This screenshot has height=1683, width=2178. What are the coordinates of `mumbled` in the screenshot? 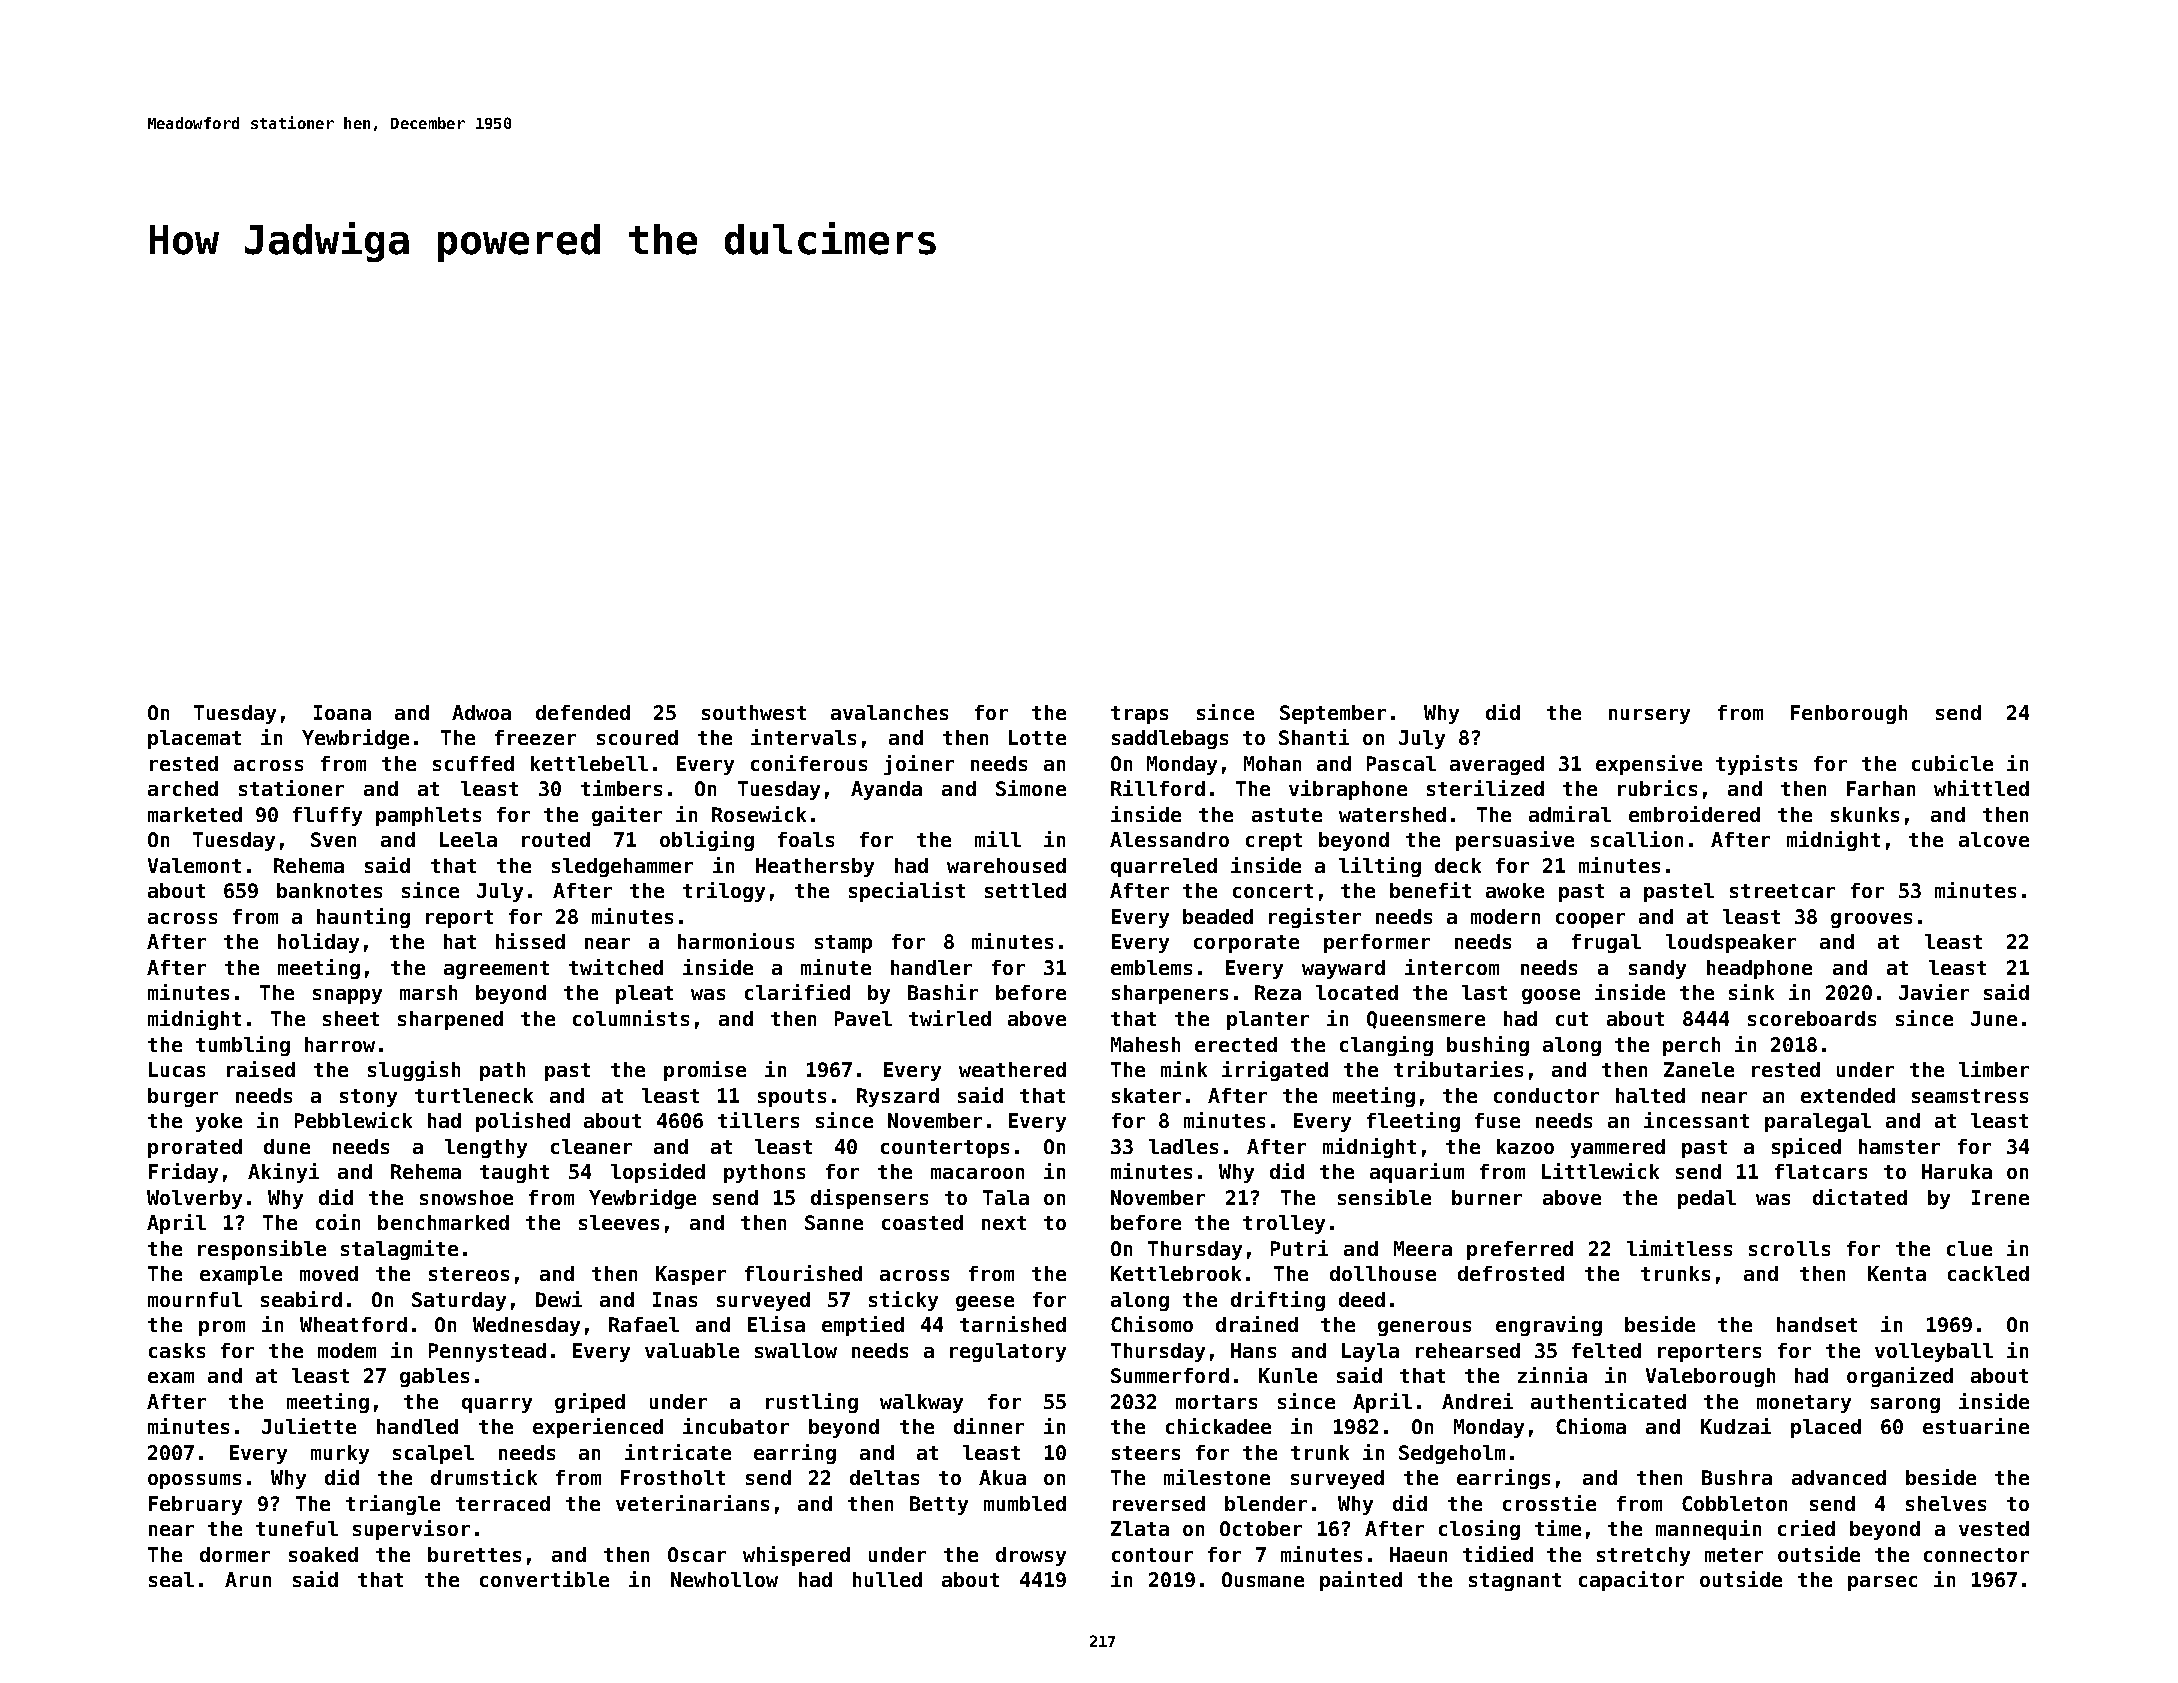 It's located at (1025, 1503).
